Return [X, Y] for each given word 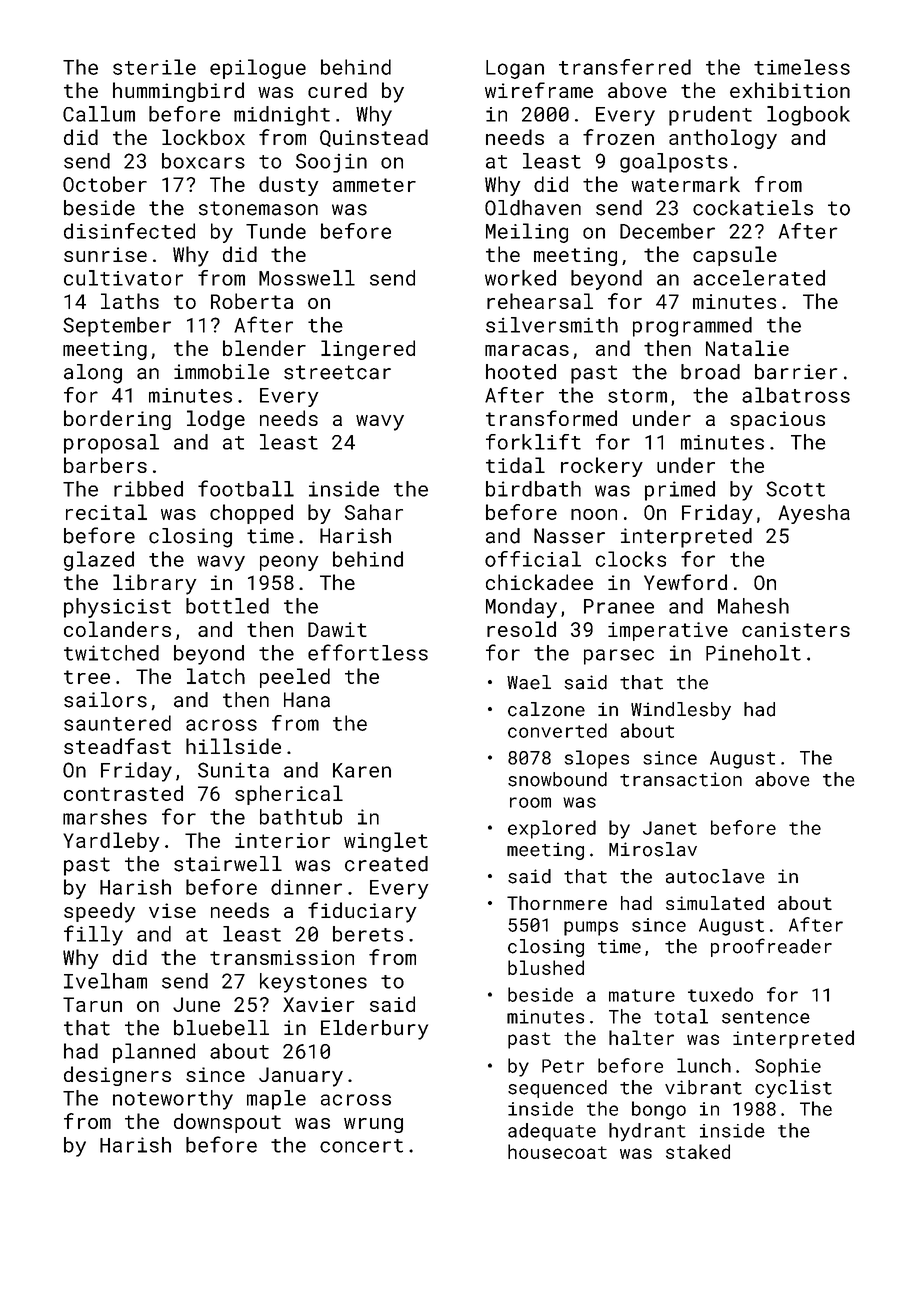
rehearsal [540, 301]
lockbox [203, 137]
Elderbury [374, 1030]
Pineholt [753, 653]
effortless [368, 652]
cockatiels [753, 208]
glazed [99, 561]
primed [680, 491]
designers [117, 1076]
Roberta [252, 301]
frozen [618, 137]
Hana [307, 700]
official [533, 559]
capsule [735, 256]
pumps [591, 928]
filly [93, 935]
